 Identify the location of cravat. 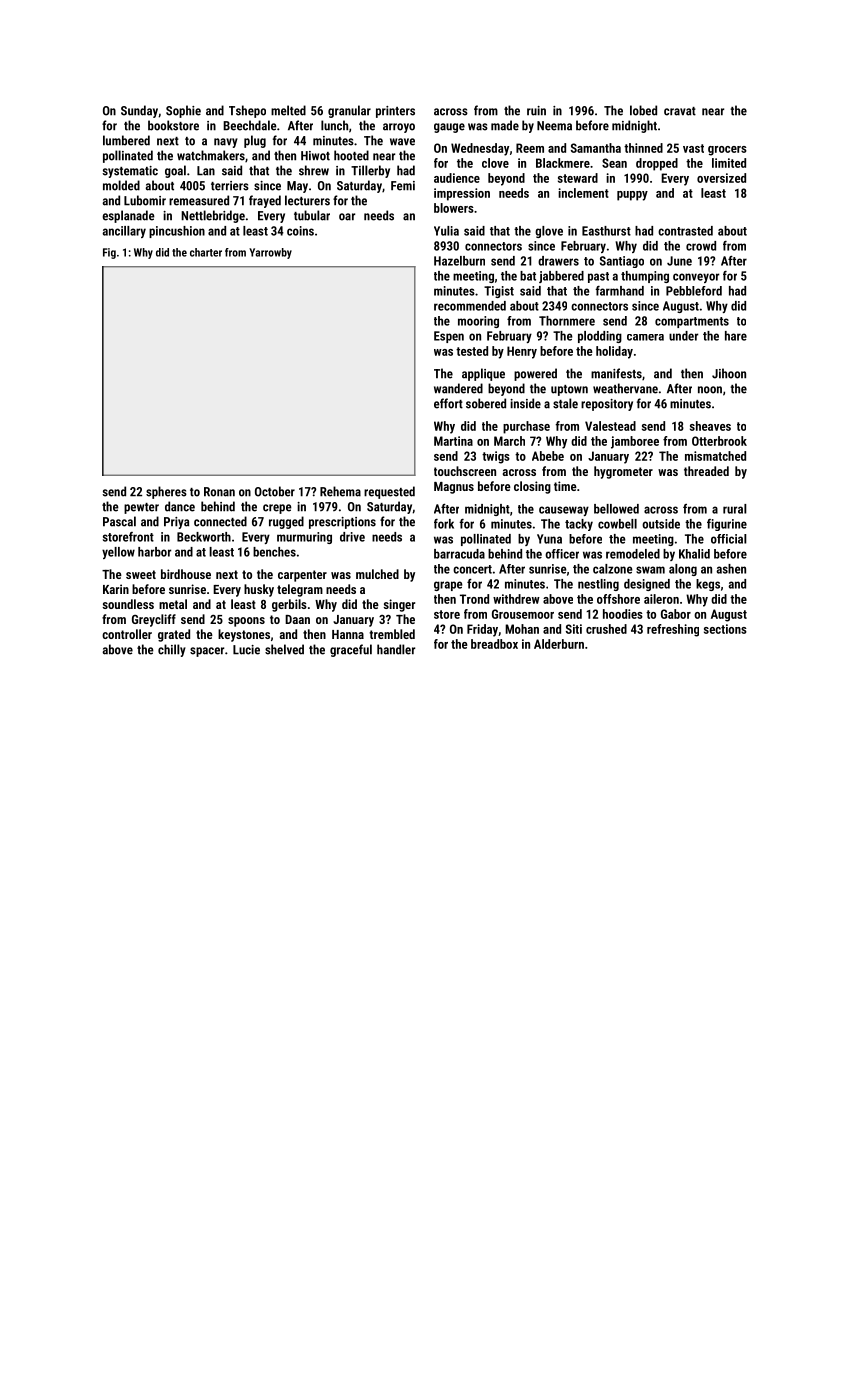
(680, 111).
